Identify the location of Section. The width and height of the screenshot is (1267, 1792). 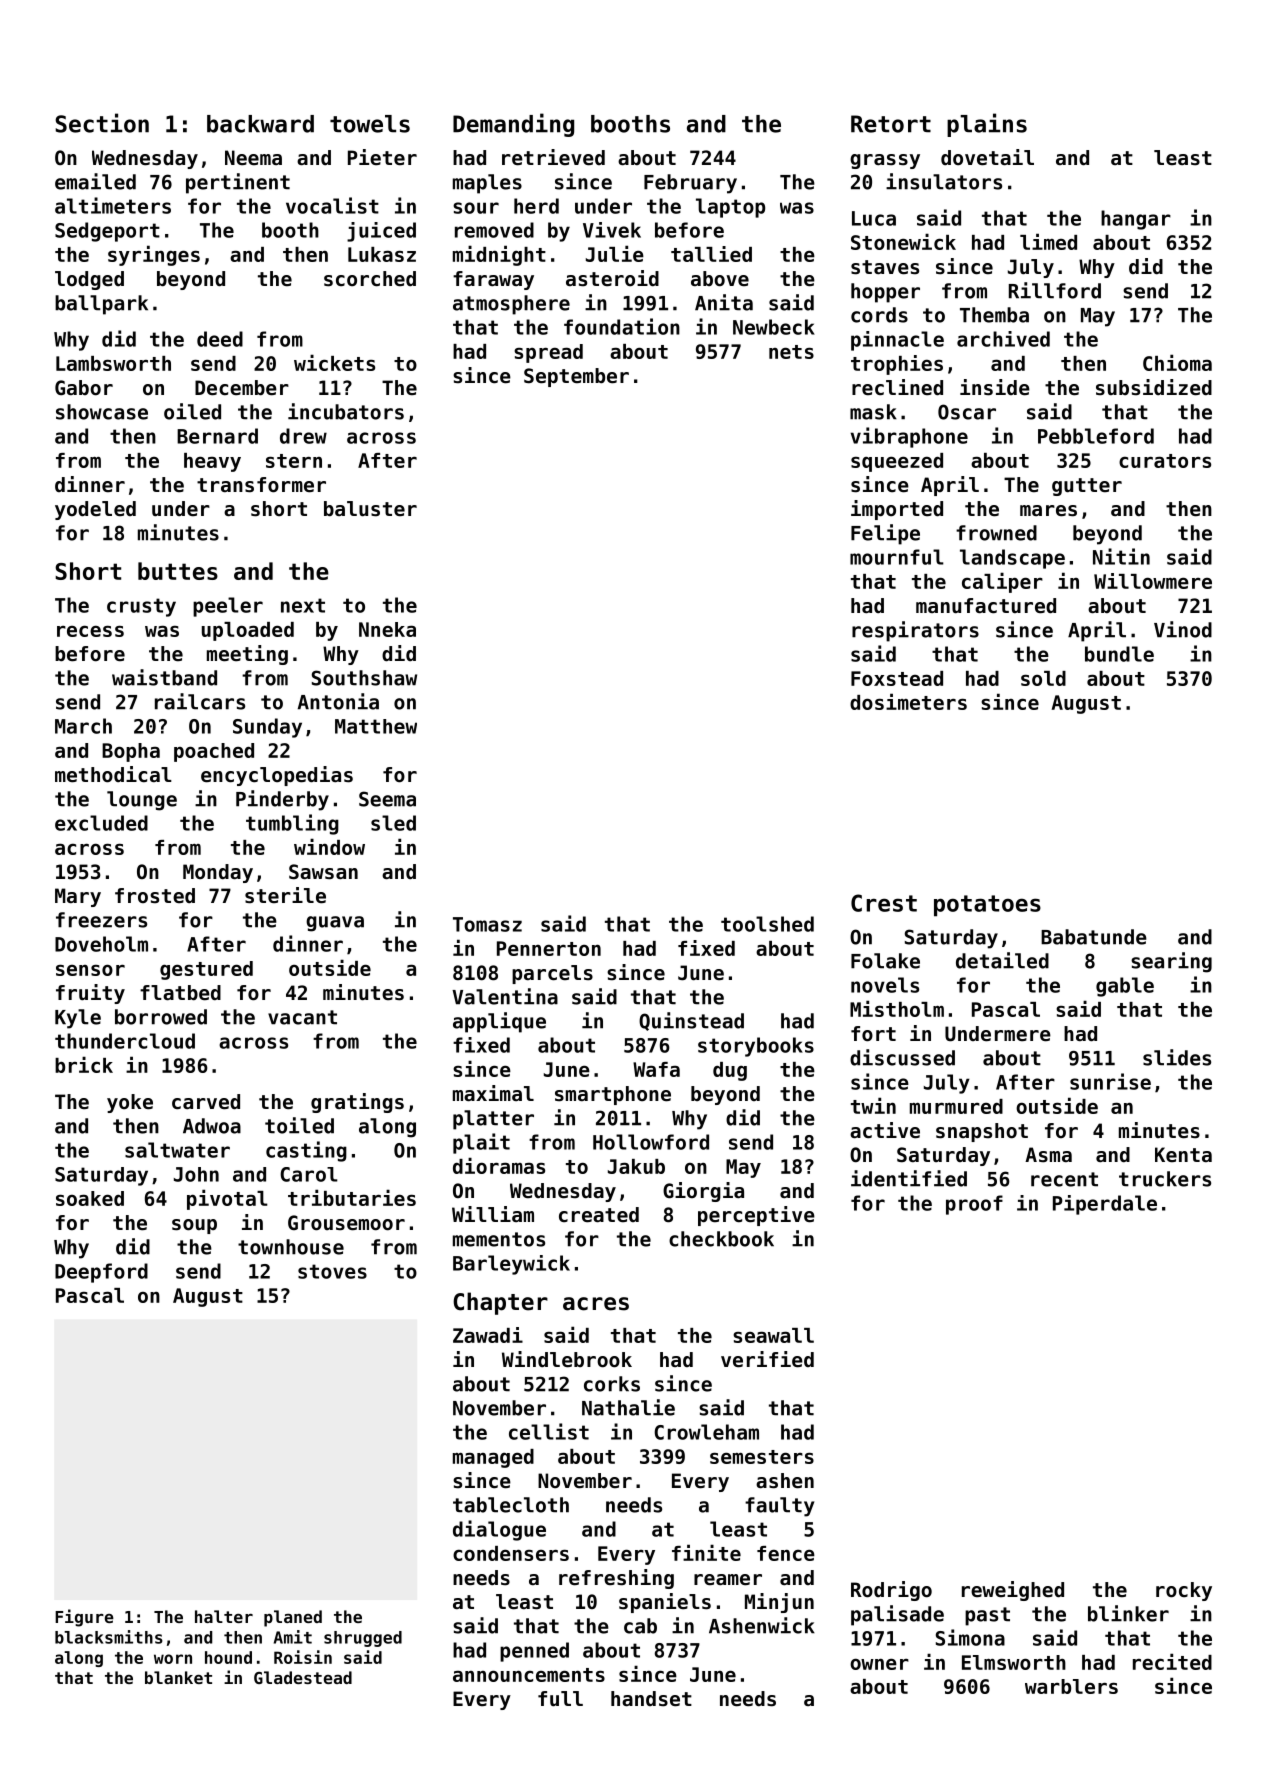
(102, 123).
